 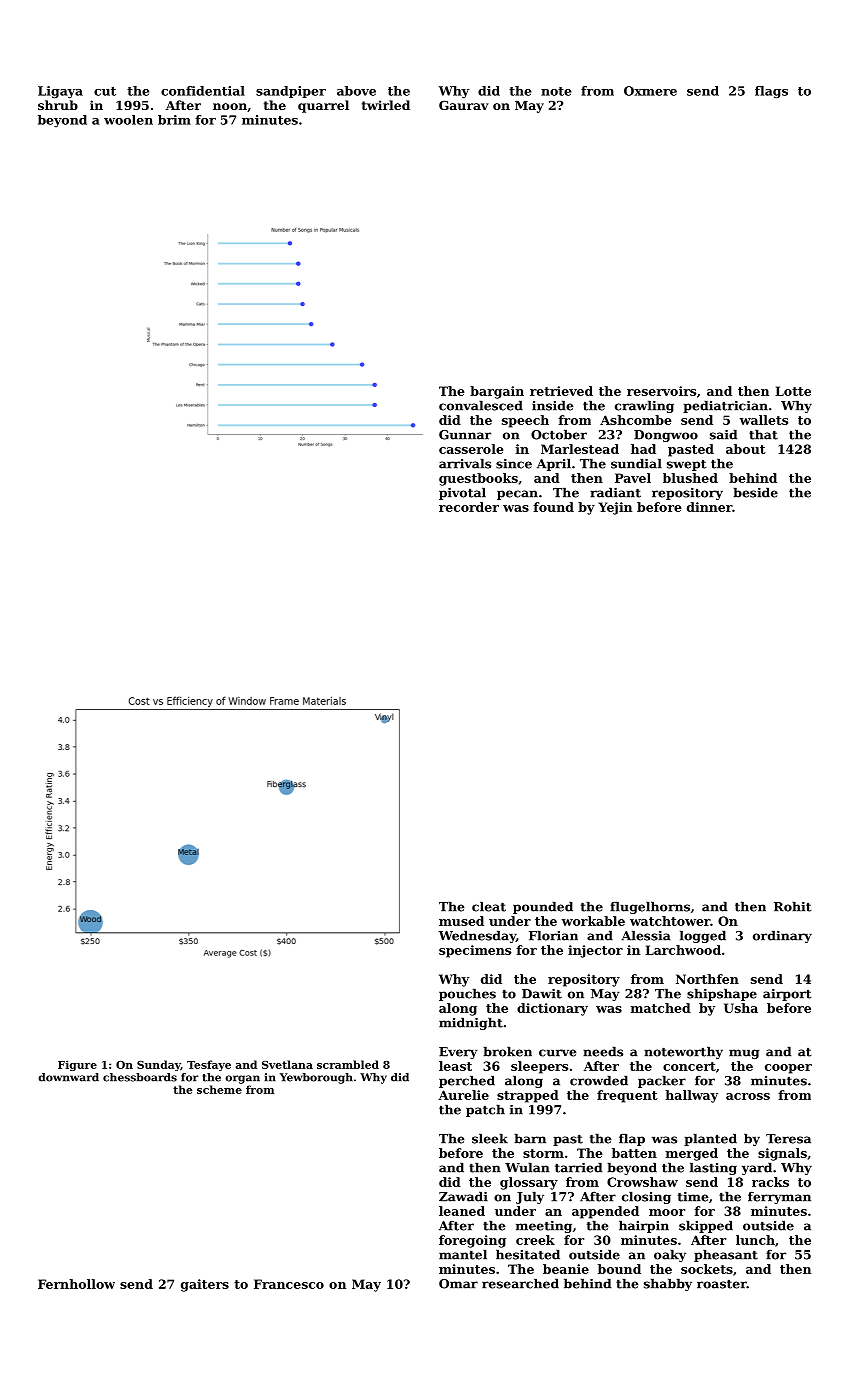 I want to click on bargain, so click(x=497, y=392).
